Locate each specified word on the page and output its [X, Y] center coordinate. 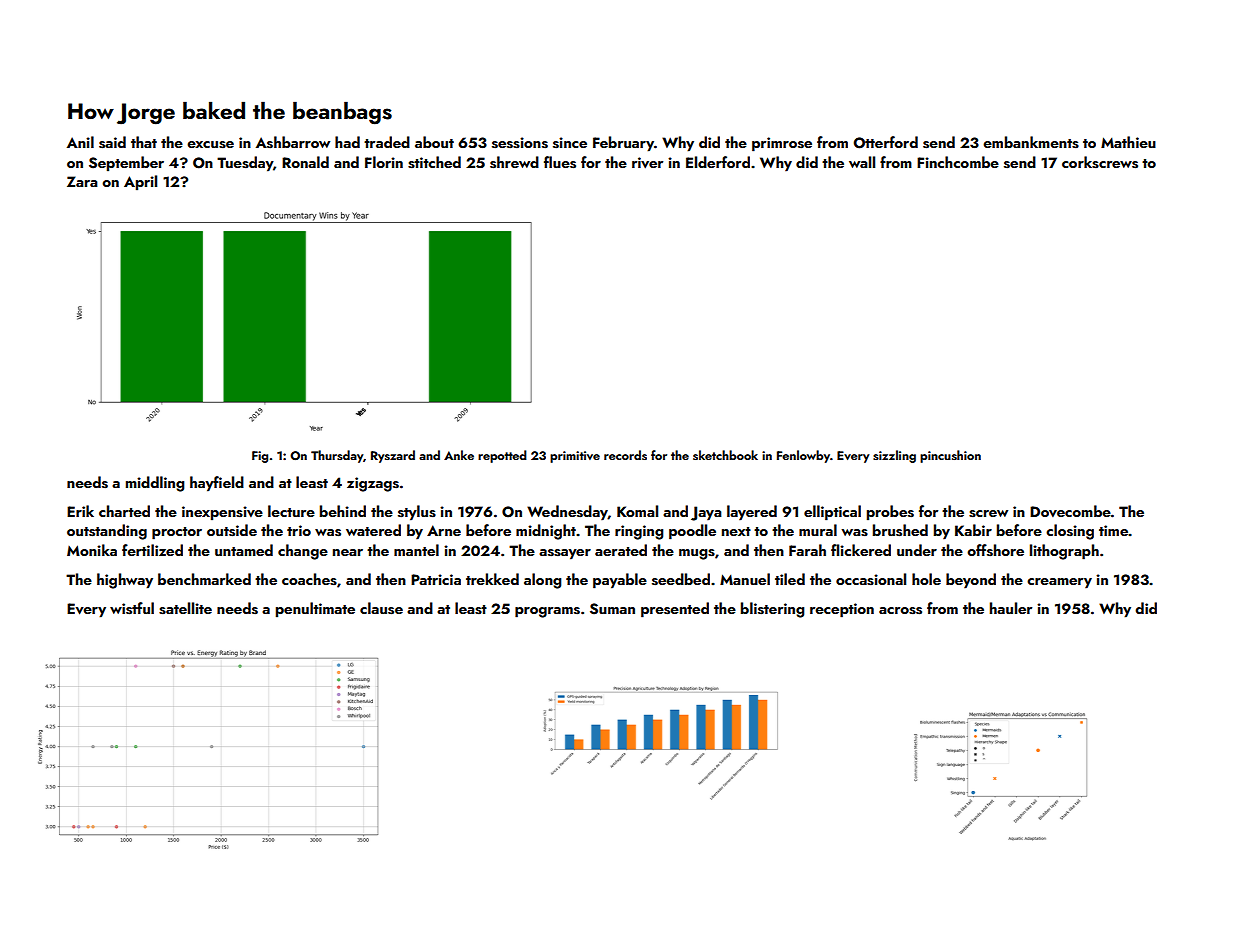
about [434, 142]
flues [560, 162]
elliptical [832, 513]
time [1113, 530]
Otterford [886, 142]
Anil [80, 142]
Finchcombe [958, 162]
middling [155, 484]
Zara [82, 181]
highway [125, 581]
